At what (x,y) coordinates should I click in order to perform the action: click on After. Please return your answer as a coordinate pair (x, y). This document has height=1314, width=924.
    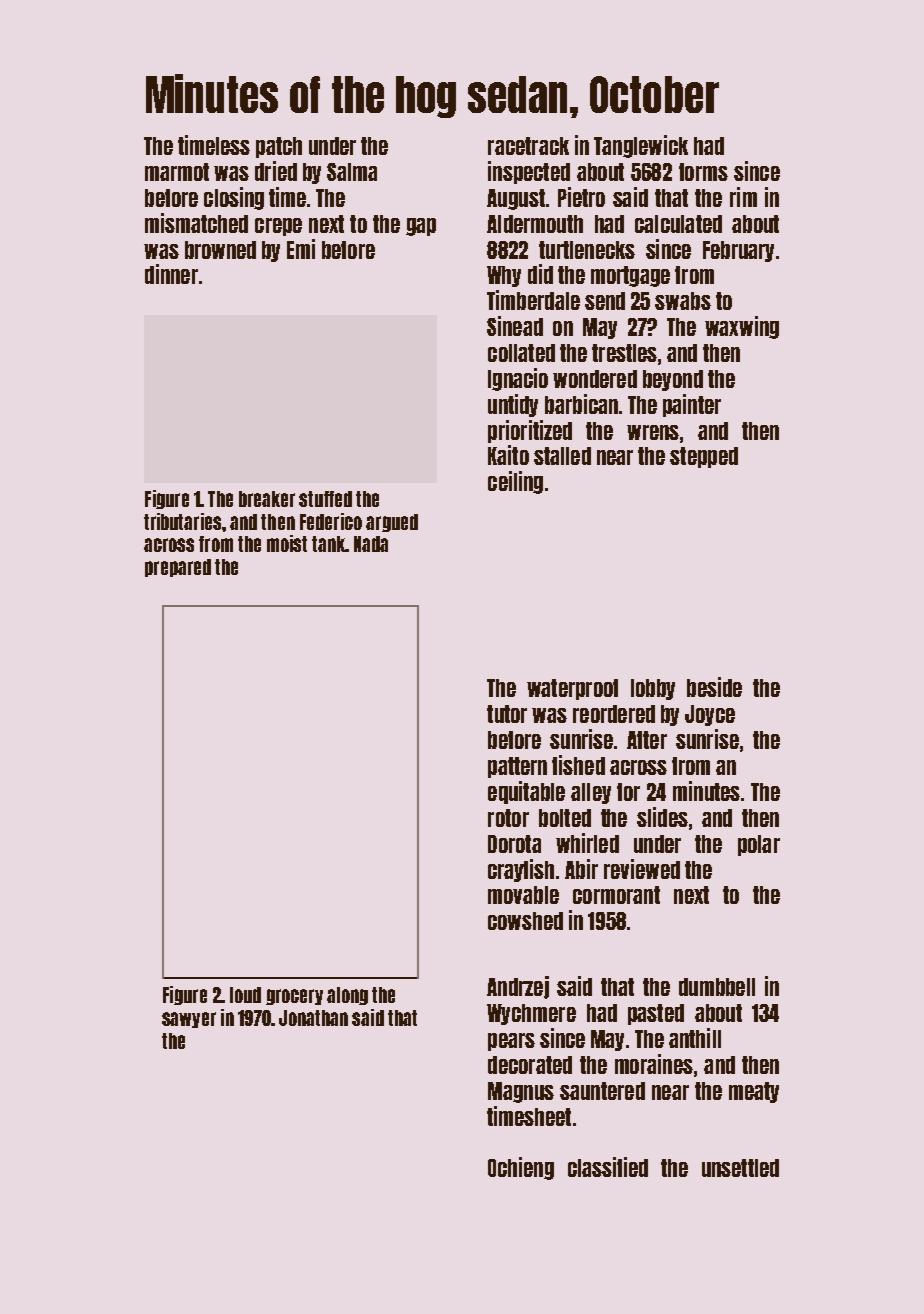
    Looking at the image, I should click on (647, 740).
